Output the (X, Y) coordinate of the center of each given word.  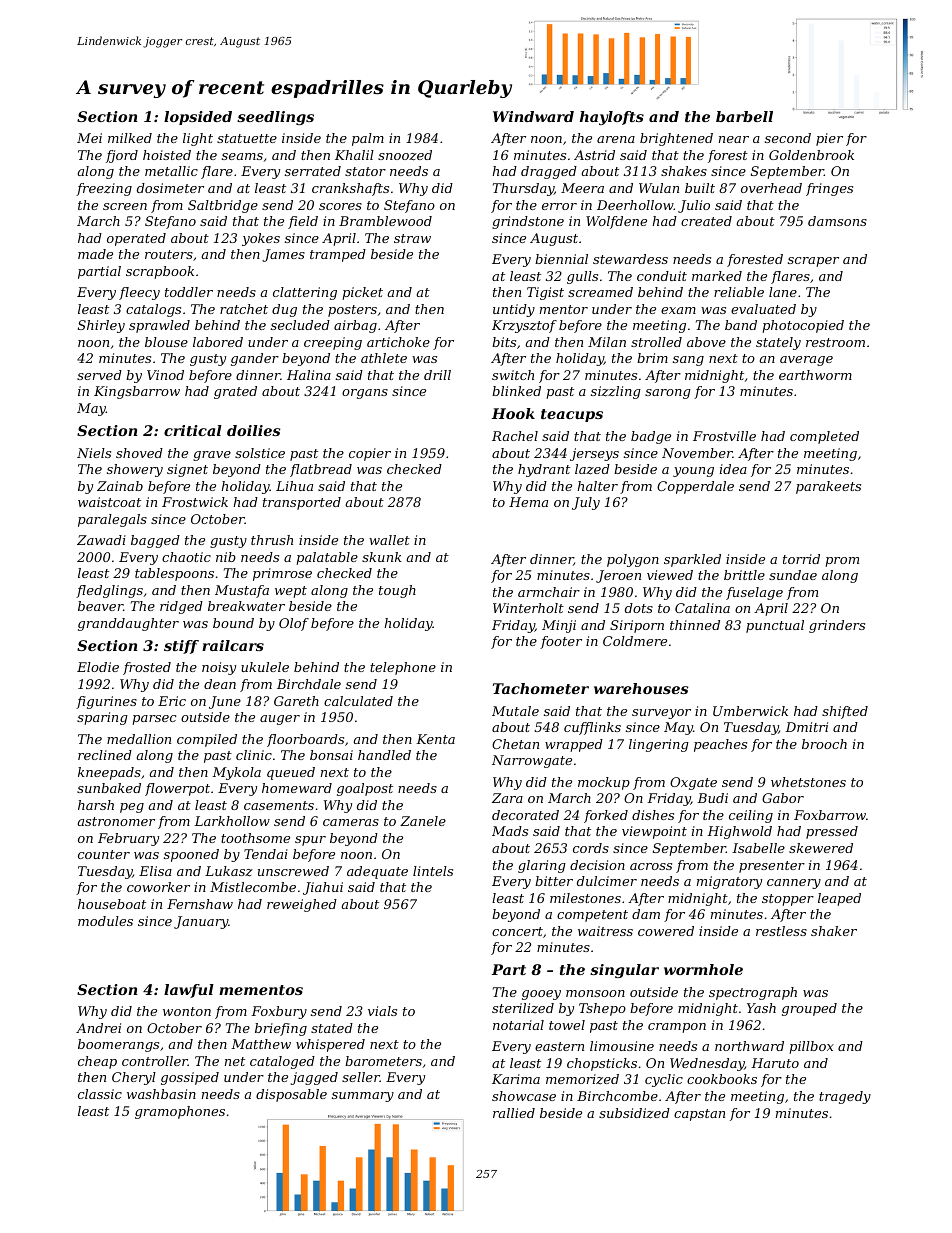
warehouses (641, 688)
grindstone (528, 222)
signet (187, 470)
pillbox (811, 1047)
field (303, 222)
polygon (633, 560)
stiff (181, 647)
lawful (189, 991)
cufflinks (592, 728)
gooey (541, 995)
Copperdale (695, 487)
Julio (694, 206)
